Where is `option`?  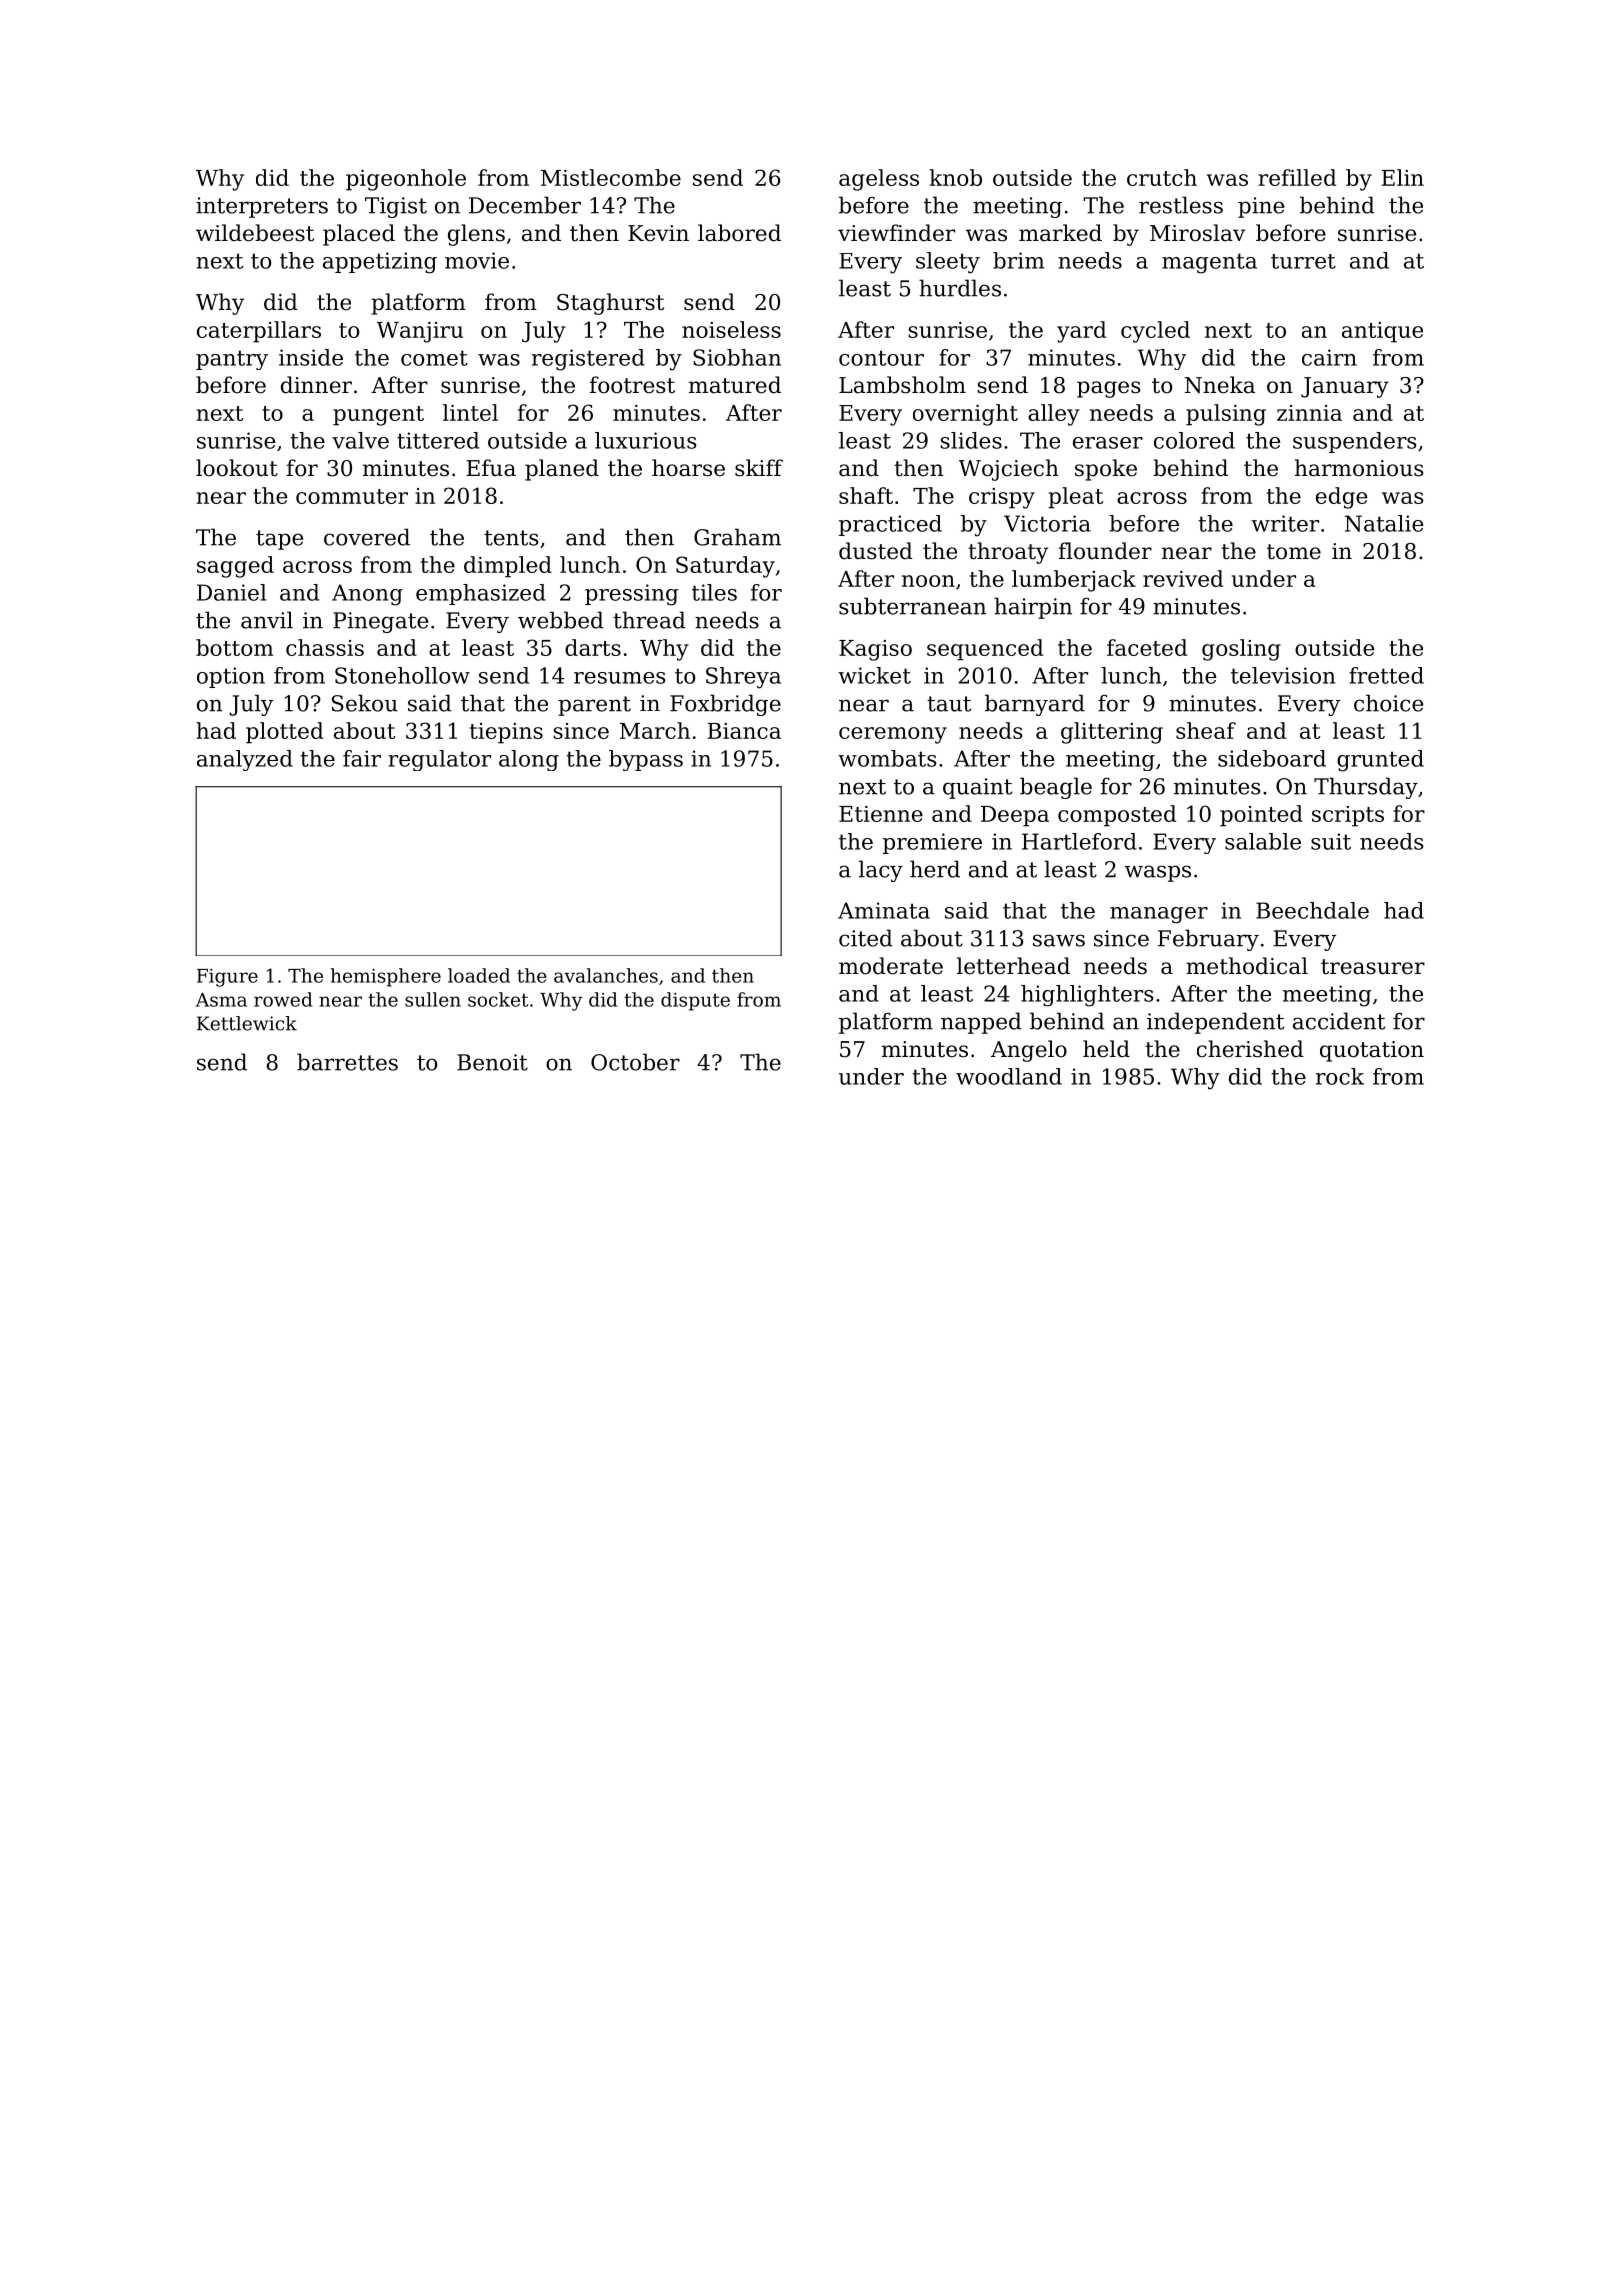
option is located at coordinates (231, 677).
